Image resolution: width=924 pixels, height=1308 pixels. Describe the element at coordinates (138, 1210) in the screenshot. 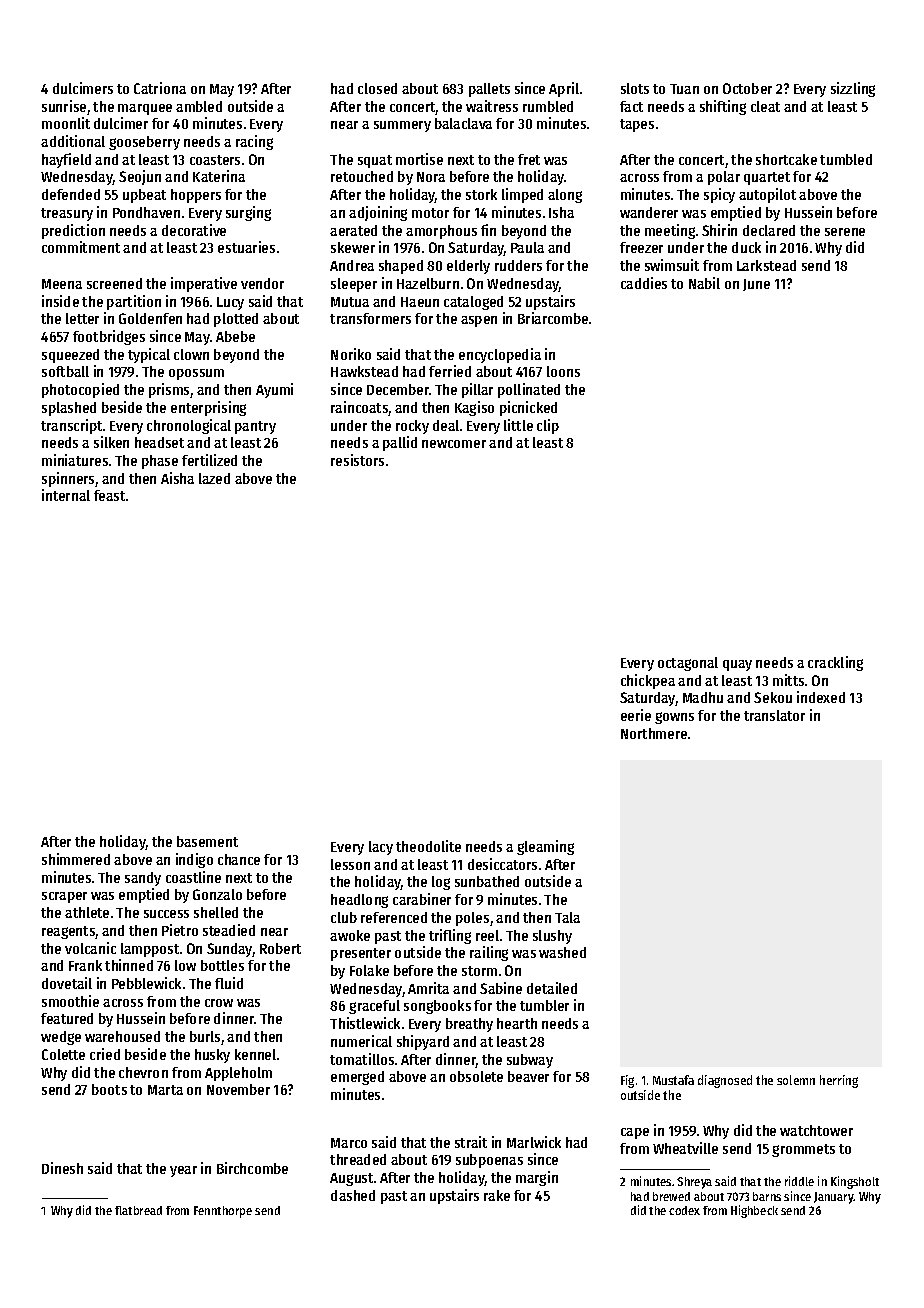

I see `flatbread` at that location.
